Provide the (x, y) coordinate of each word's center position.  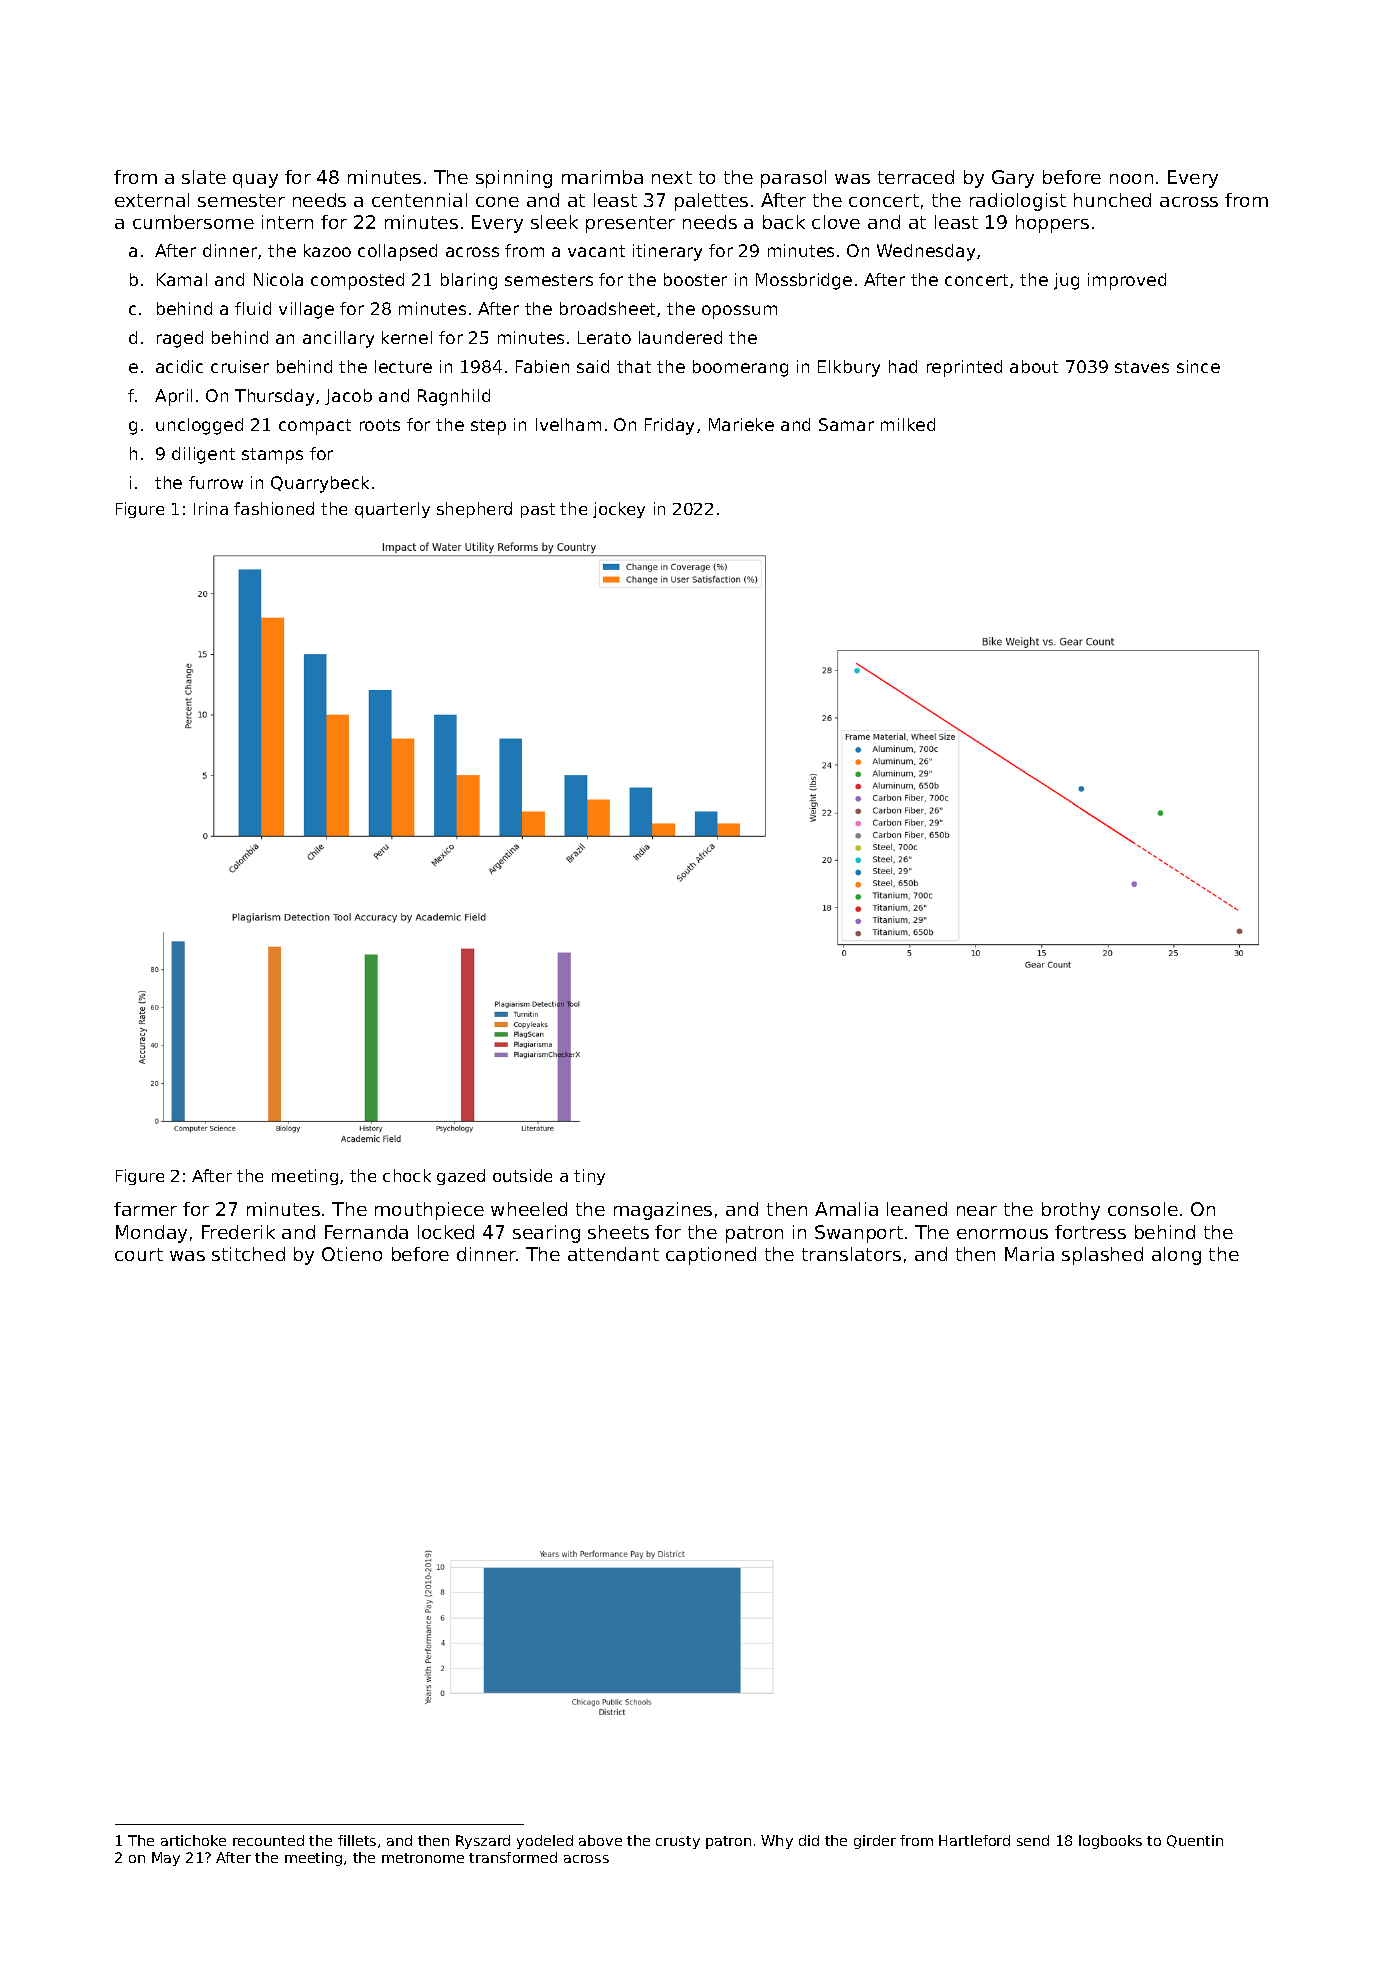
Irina (211, 508)
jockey (619, 510)
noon (1131, 179)
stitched (248, 1254)
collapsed (397, 252)
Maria (1029, 1254)
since (1198, 366)
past (538, 510)
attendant (613, 1254)
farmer (145, 1209)
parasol (793, 179)
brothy (1071, 1211)
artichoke (193, 1840)
